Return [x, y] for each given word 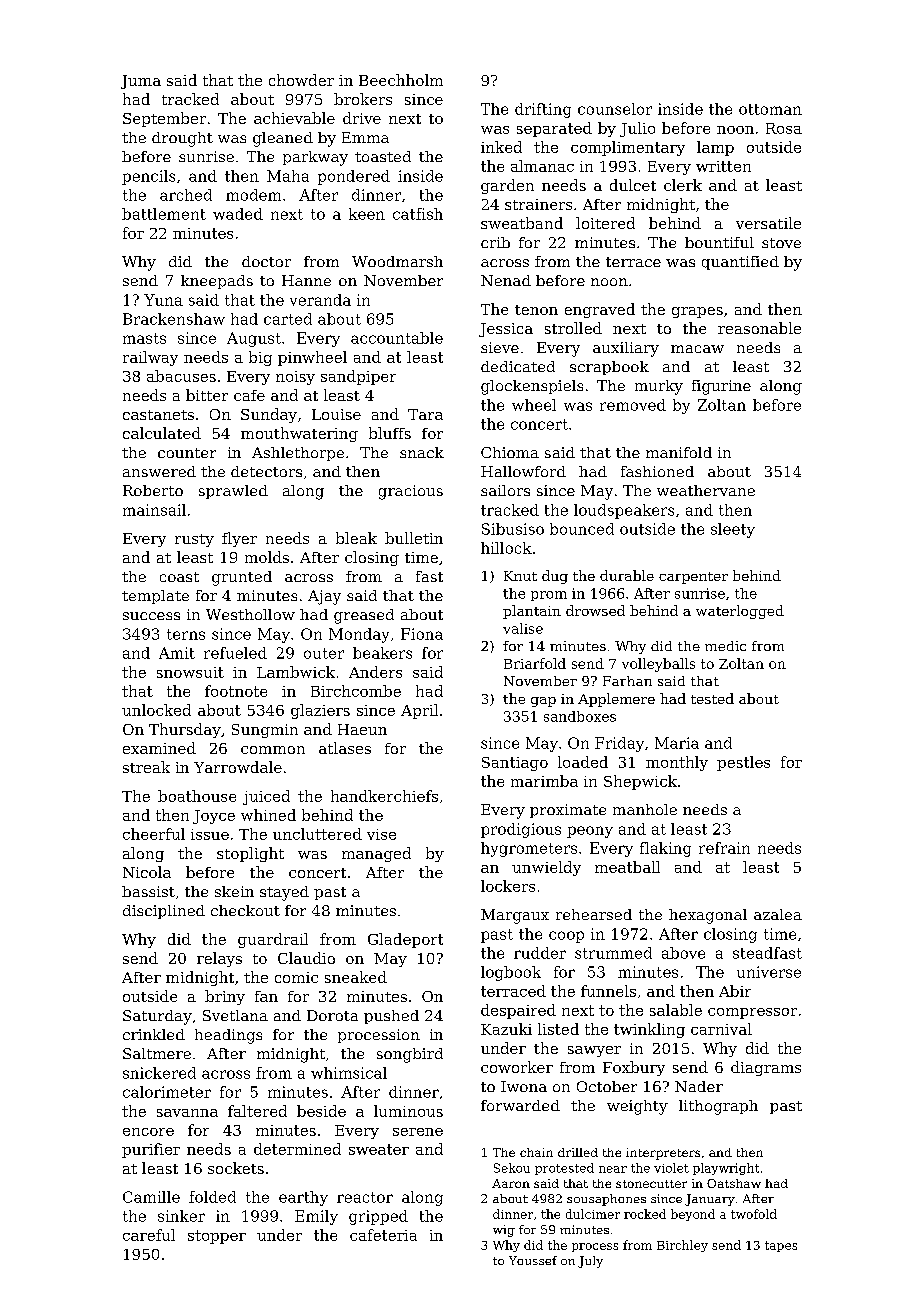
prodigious [521, 830]
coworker [517, 1067]
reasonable [759, 328]
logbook [511, 973]
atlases [345, 748]
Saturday [157, 1017]
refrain [724, 848]
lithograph [718, 1107]
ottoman [770, 109]
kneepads [217, 282]
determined [297, 1149]
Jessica [506, 330]
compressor [752, 1013]
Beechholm [401, 80]
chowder [301, 80]
